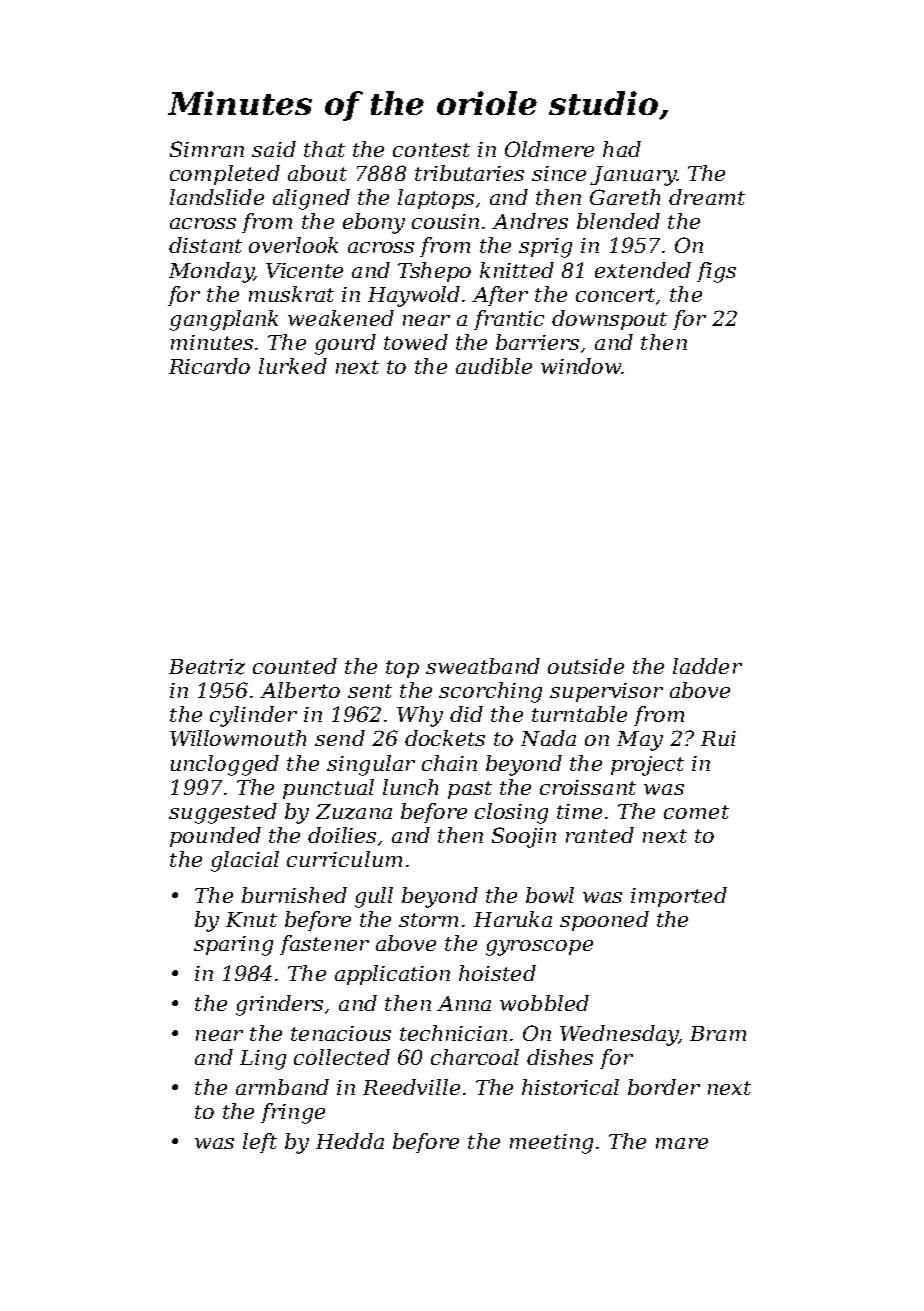 Image resolution: width=924 pixels, height=1311 pixels. I want to click on since, so click(559, 173).
